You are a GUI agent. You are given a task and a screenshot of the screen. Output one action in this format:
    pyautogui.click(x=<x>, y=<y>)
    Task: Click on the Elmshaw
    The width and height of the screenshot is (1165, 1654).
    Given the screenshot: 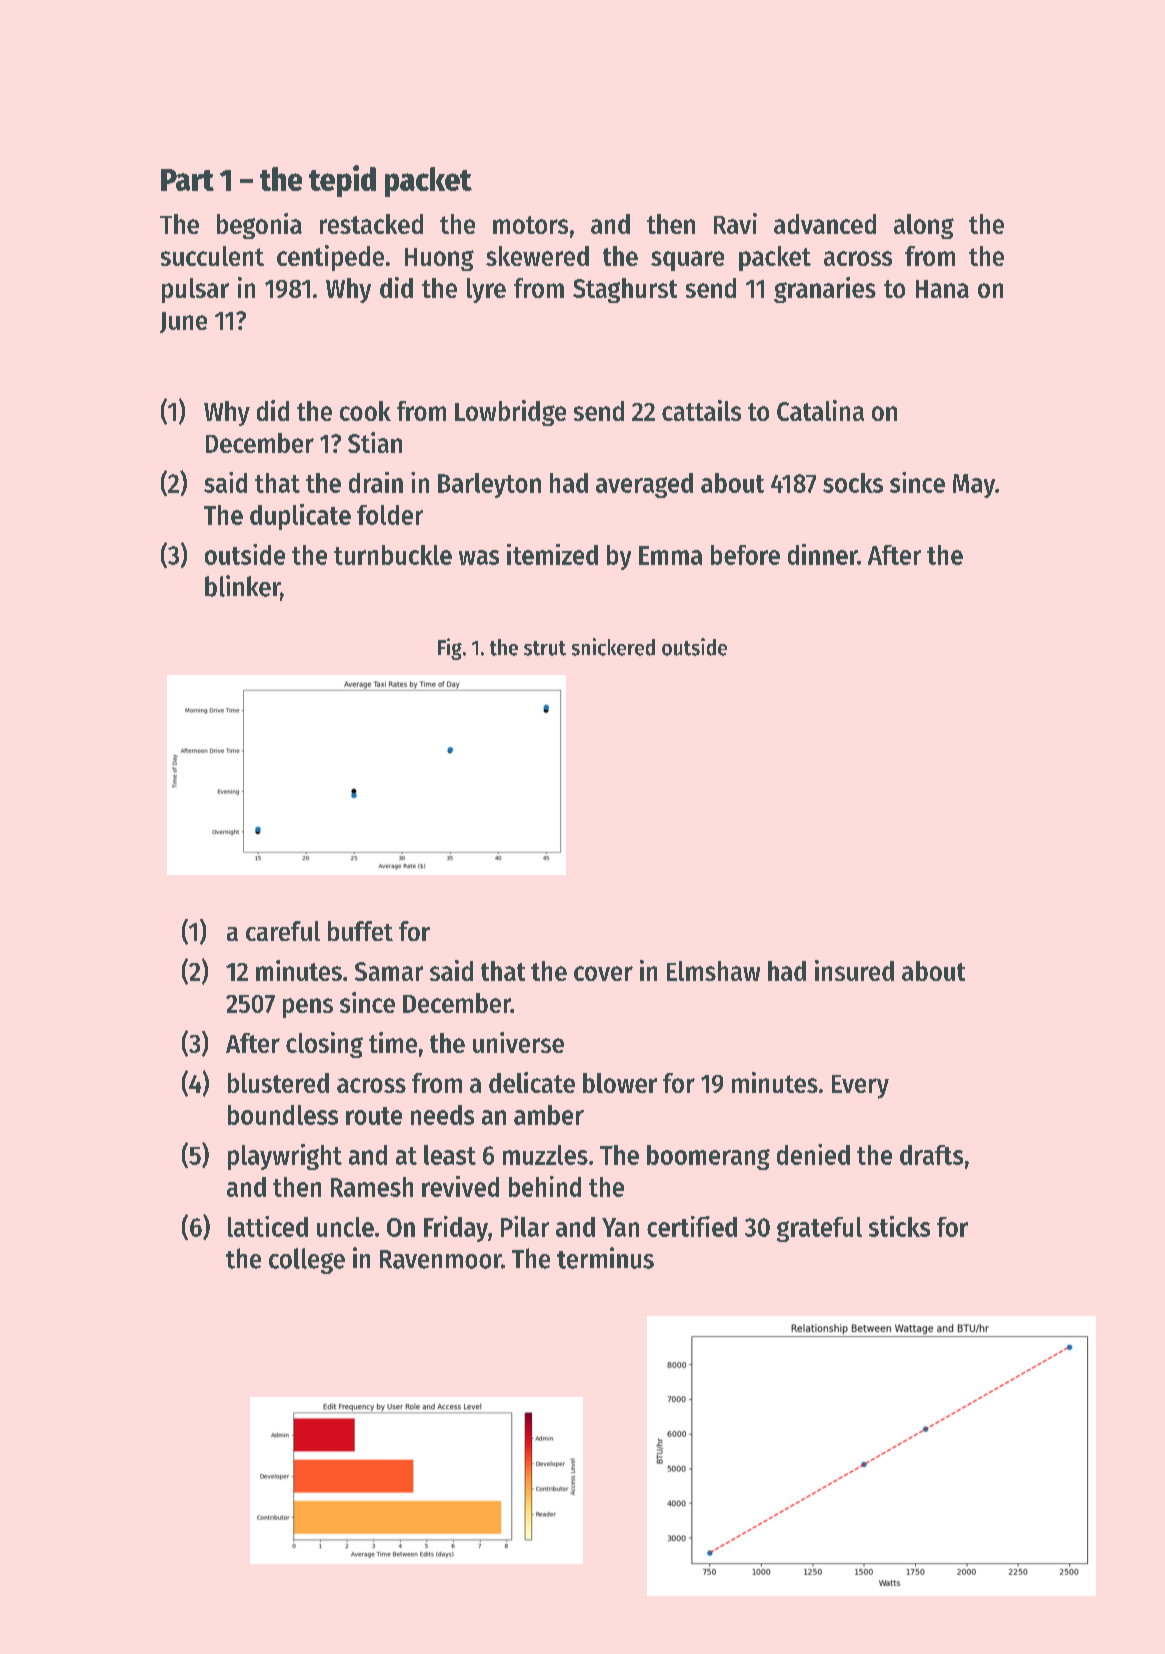 What is the action you would take?
    pyautogui.click(x=713, y=971)
